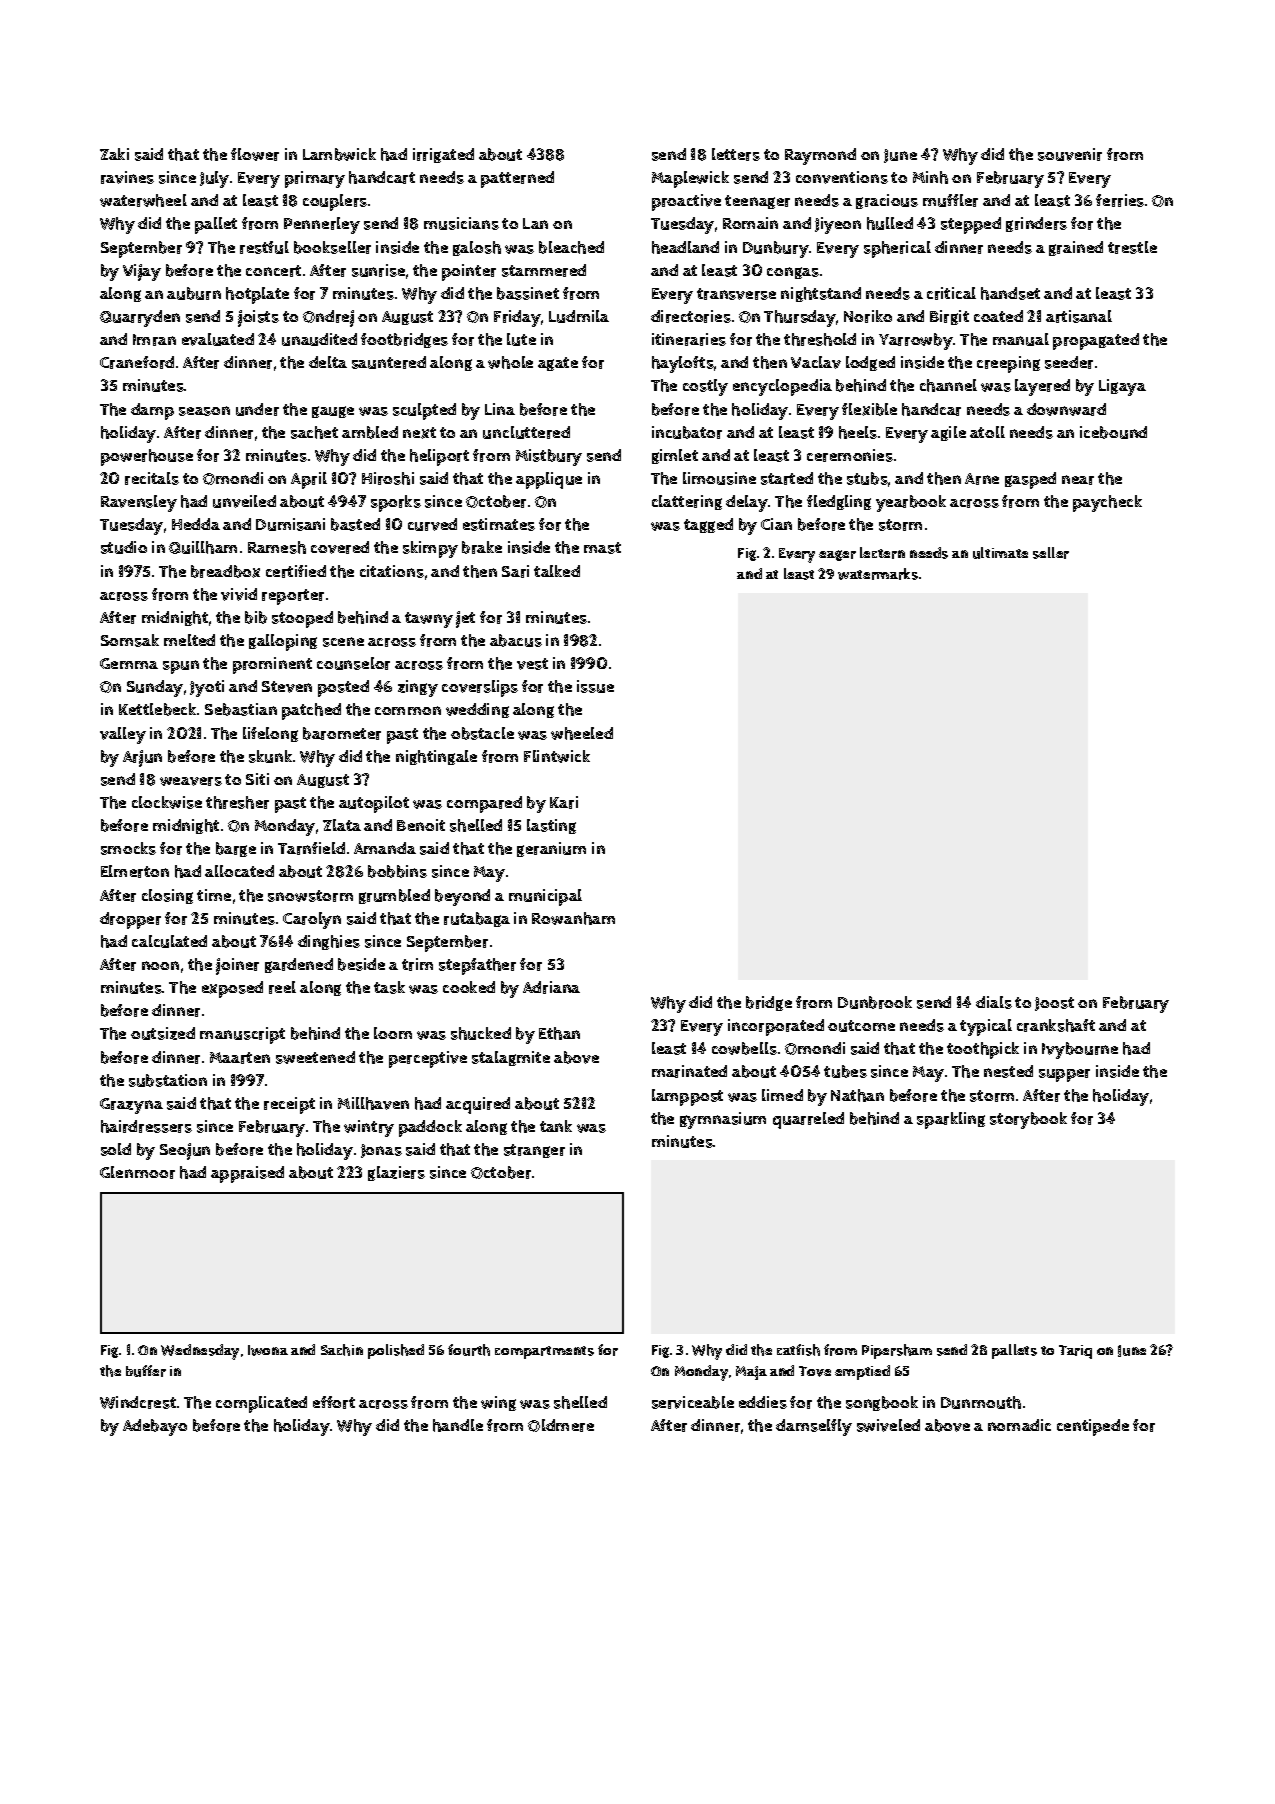 The image size is (1275, 1804). I want to click on tagged, so click(708, 525).
